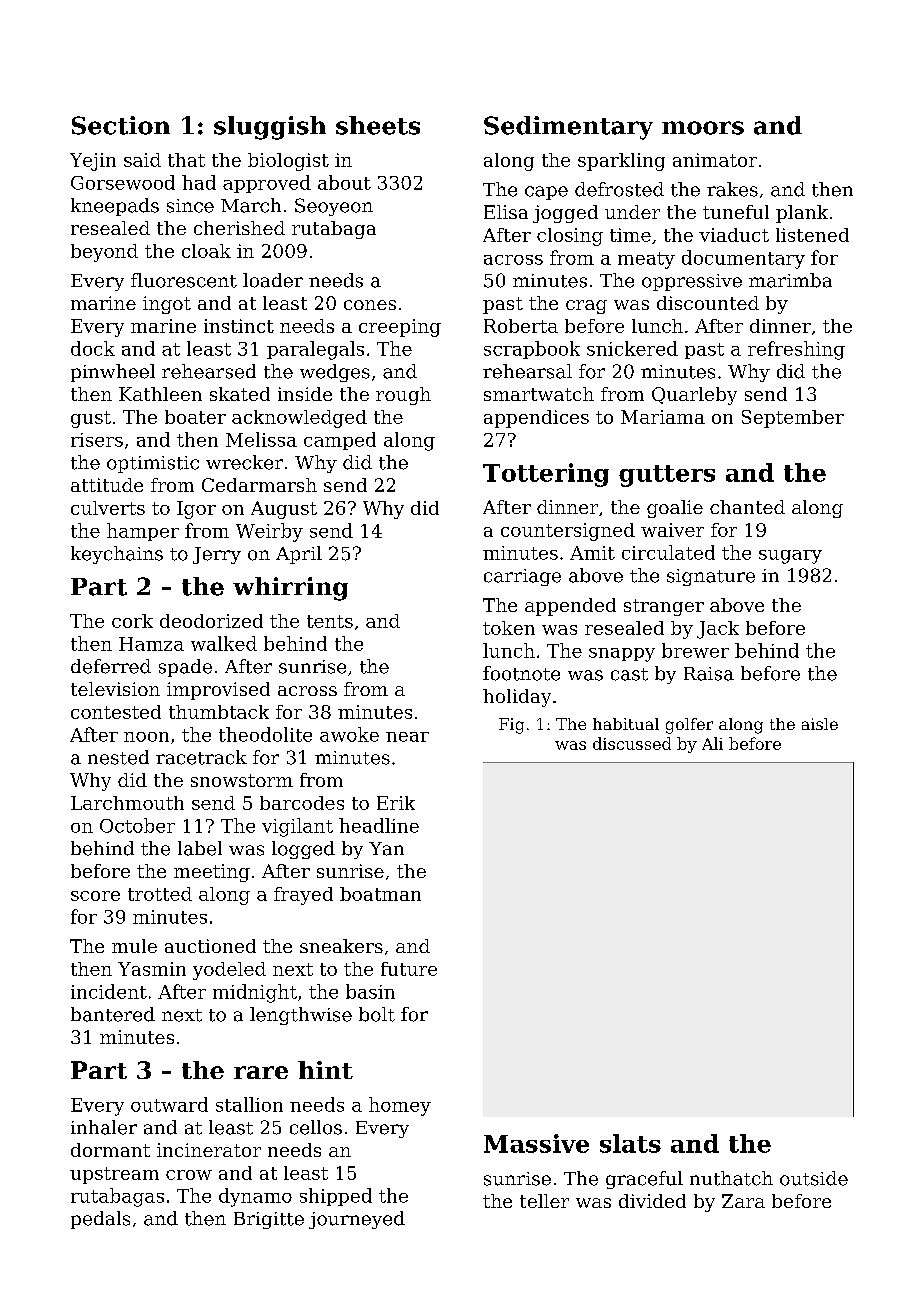 The height and width of the screenshot is (1308, 924). What do you see at coordinates (344, 182) in the screenshot?
I see `about` at bounding box center [344, 182].
